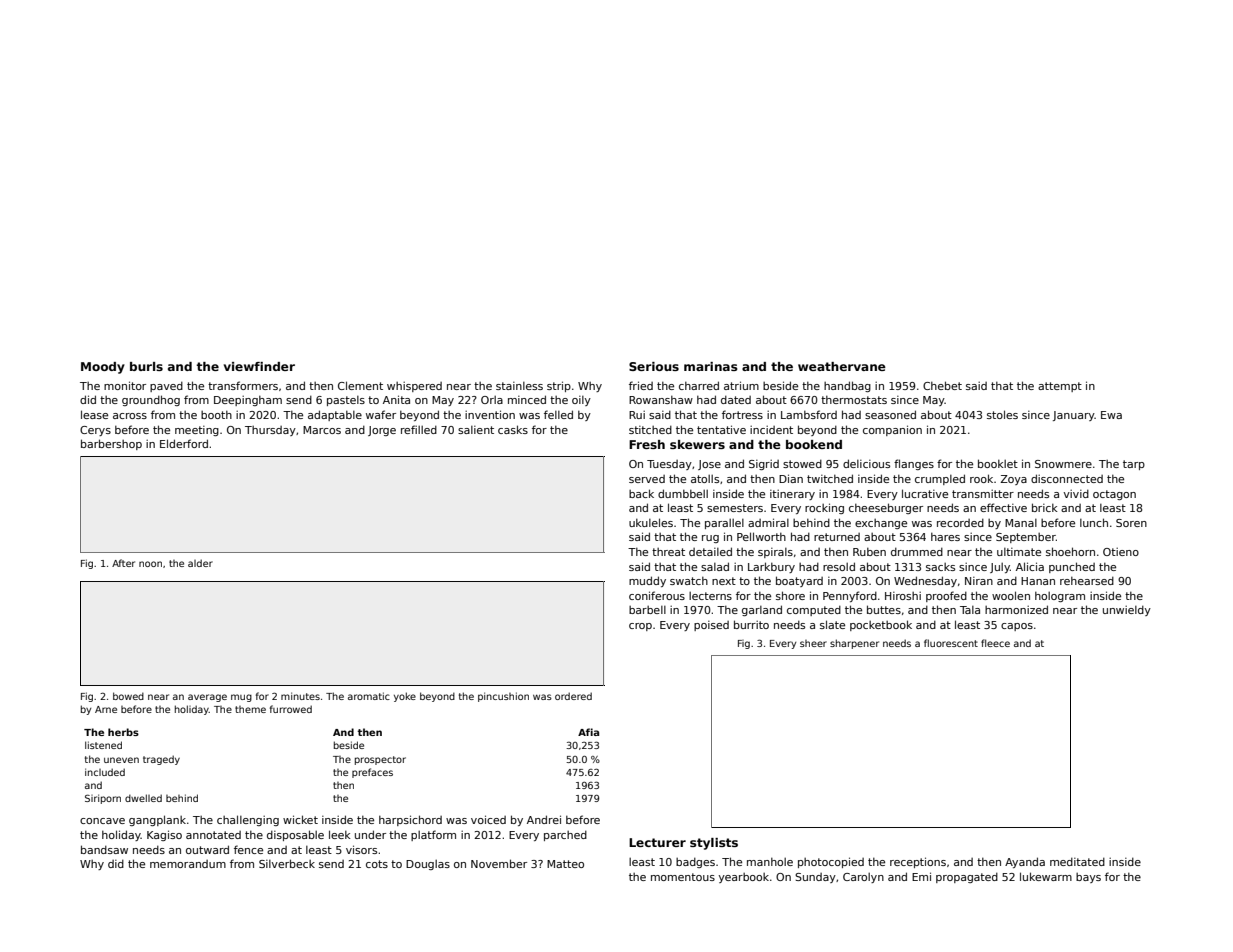 Image resolution: width=1233 pixels, height=952 pixels. What do you see at coordinates (300, 696) in the document?
I see `minutes` at bounding box center [300, 696].
